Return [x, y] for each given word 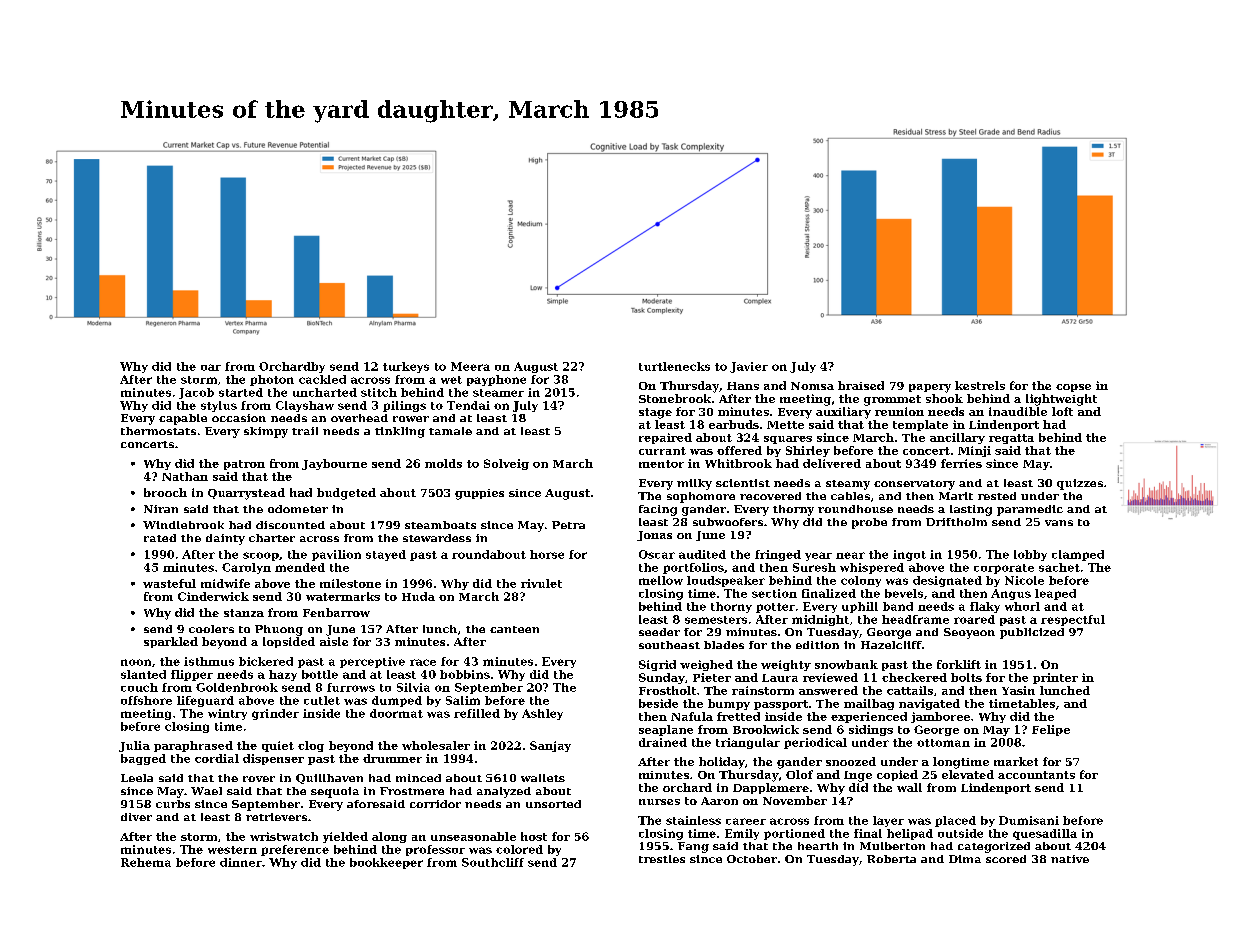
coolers [211, 629]
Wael [206, 791]
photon [272, 380]
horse [547, 554]
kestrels [980, 385]
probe [869, 523]
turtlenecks [674, 366]
